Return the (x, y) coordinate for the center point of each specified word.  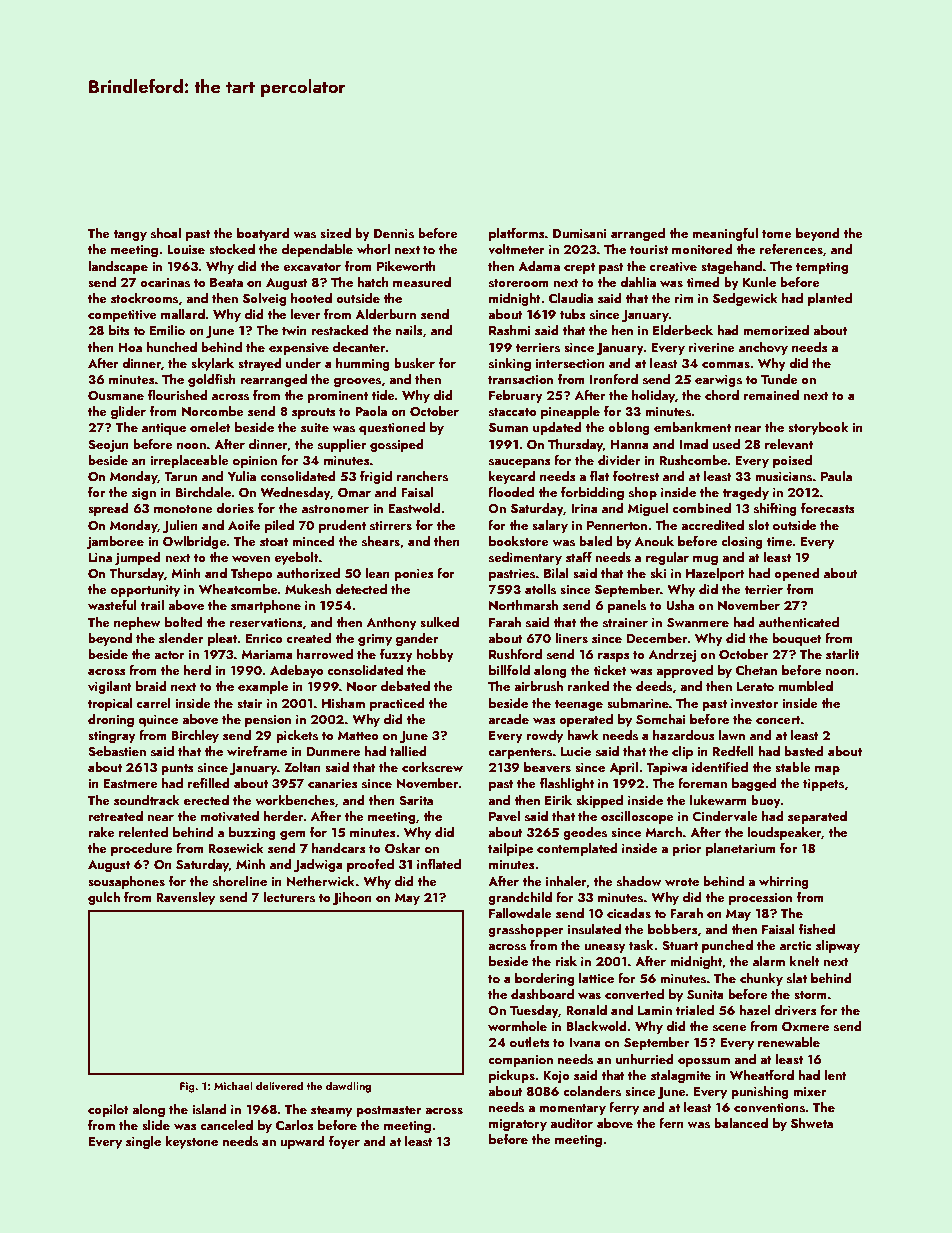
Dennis (394, 233)
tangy (130, 235)
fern (671, 1123)
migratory (518, 1125)
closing (742, 542)
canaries (333, 783)
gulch (104, 898)
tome (777, 234)
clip (682, 752)
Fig (187, 1087)
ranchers (422, 476)
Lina (100, 557)
